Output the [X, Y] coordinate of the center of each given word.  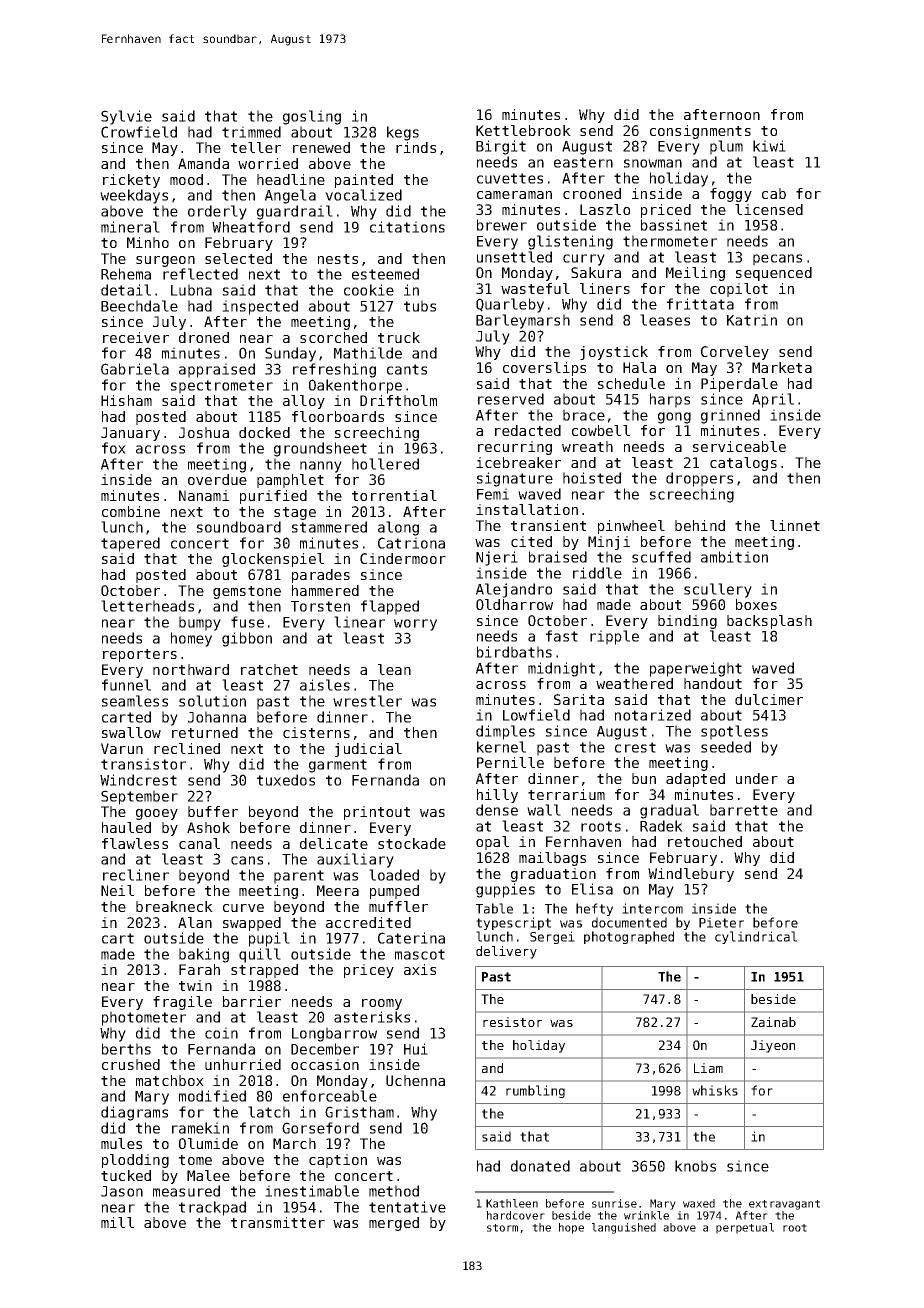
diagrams [134, 1113]
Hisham [126, 400]
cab [774, 193]
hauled [126, 827]
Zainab [773, 1022]
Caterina [411, 938]
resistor [512, 1022]
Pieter [721, 922]
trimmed [251, 132]
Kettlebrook [523, 130]
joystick [614, 353]
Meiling [695, 274]
